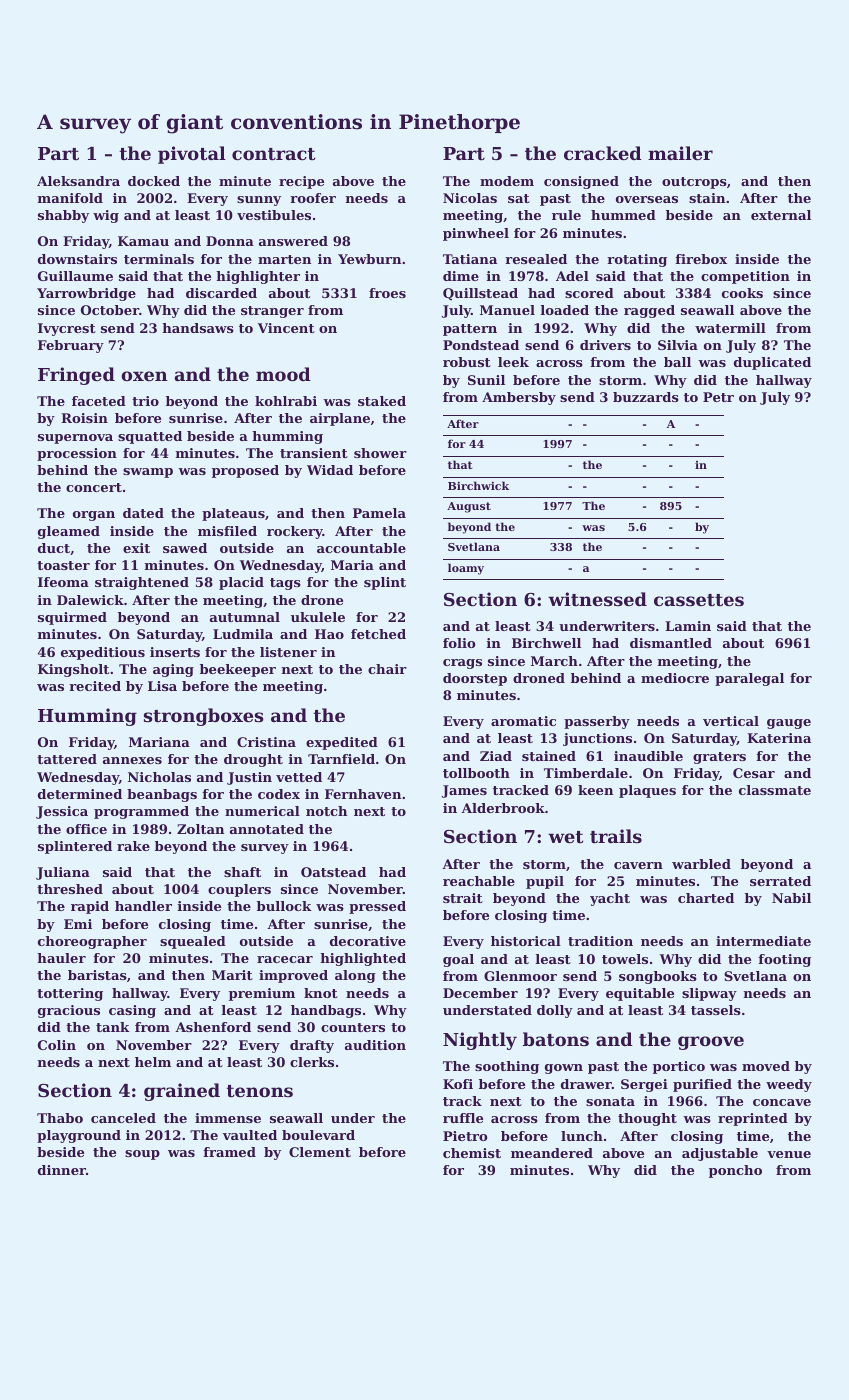  I want to click on supernova, so click(75, 439).
